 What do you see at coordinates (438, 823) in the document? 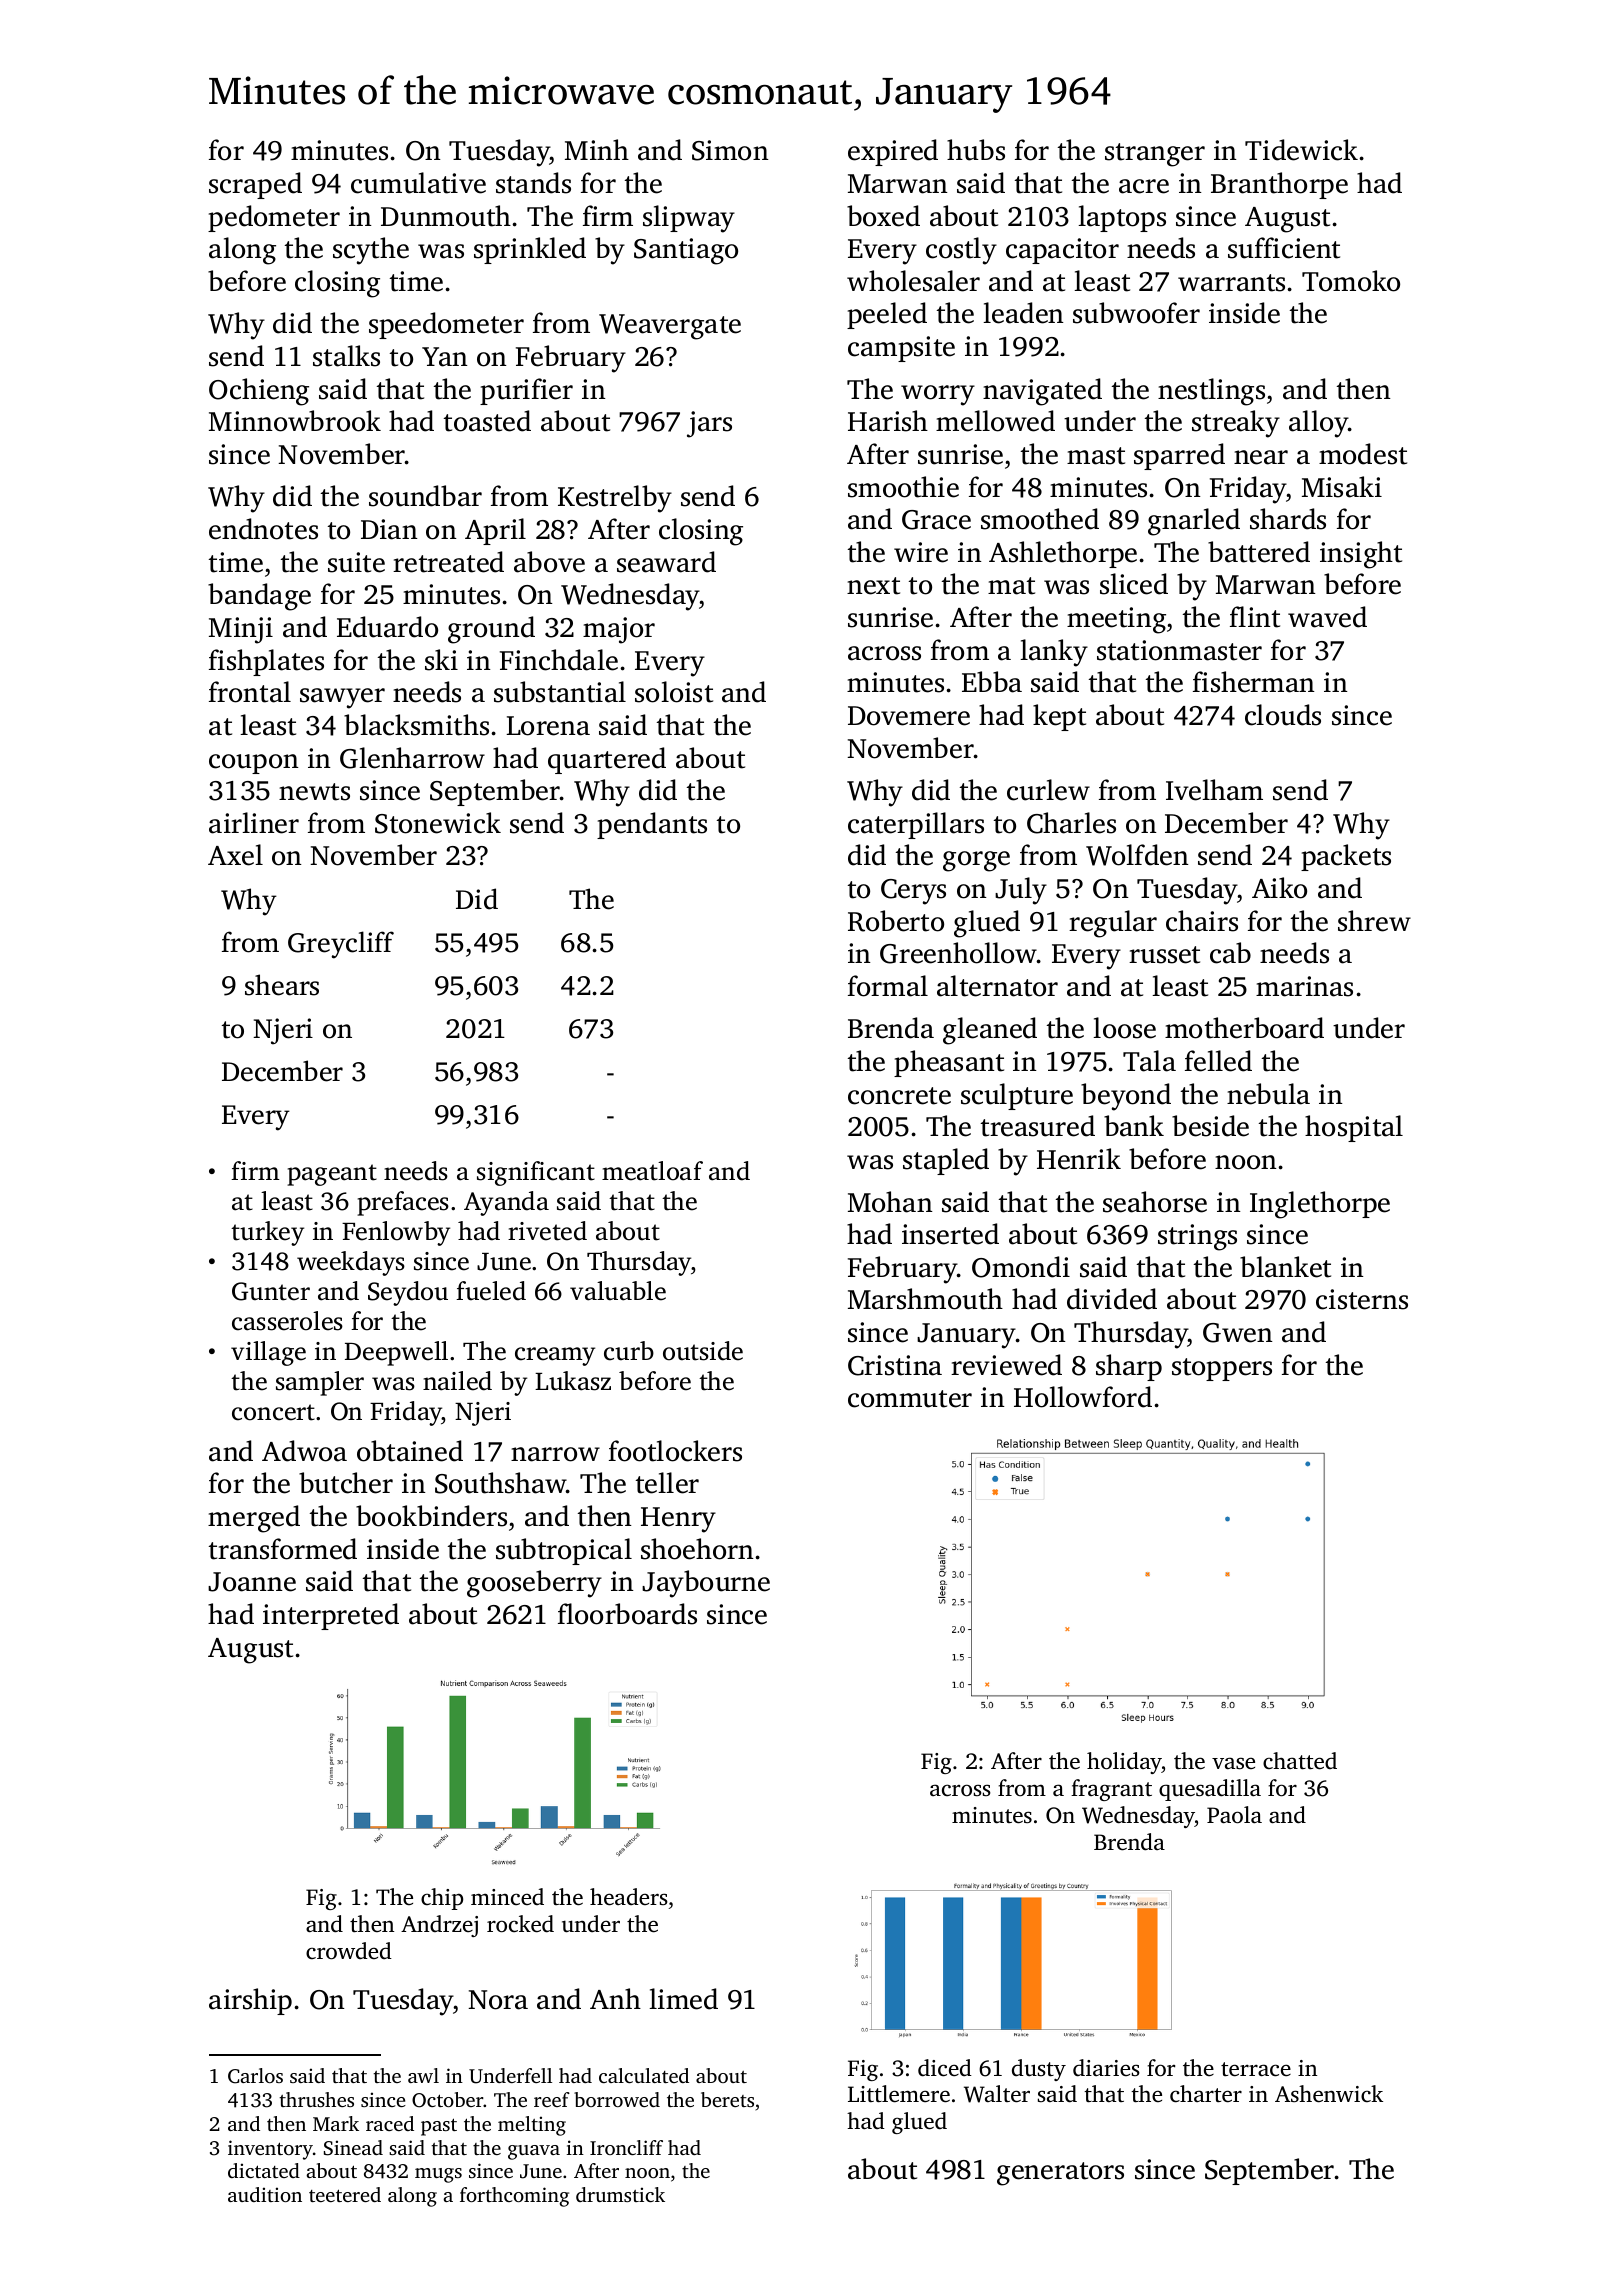
I see `Stonewick` at bounding box center [438, 823].
